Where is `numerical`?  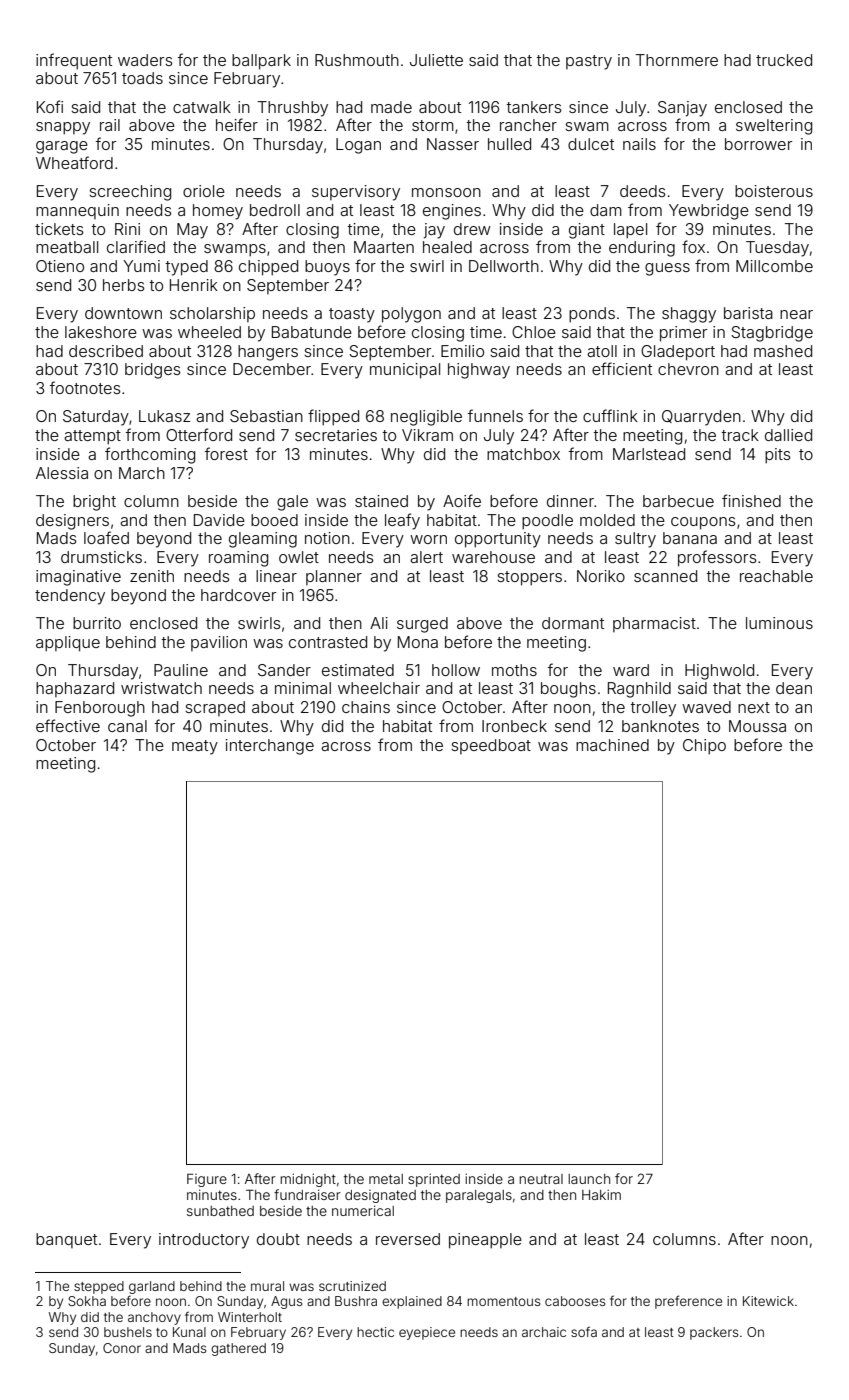 numerical is located at coordinates (363, 1210).
